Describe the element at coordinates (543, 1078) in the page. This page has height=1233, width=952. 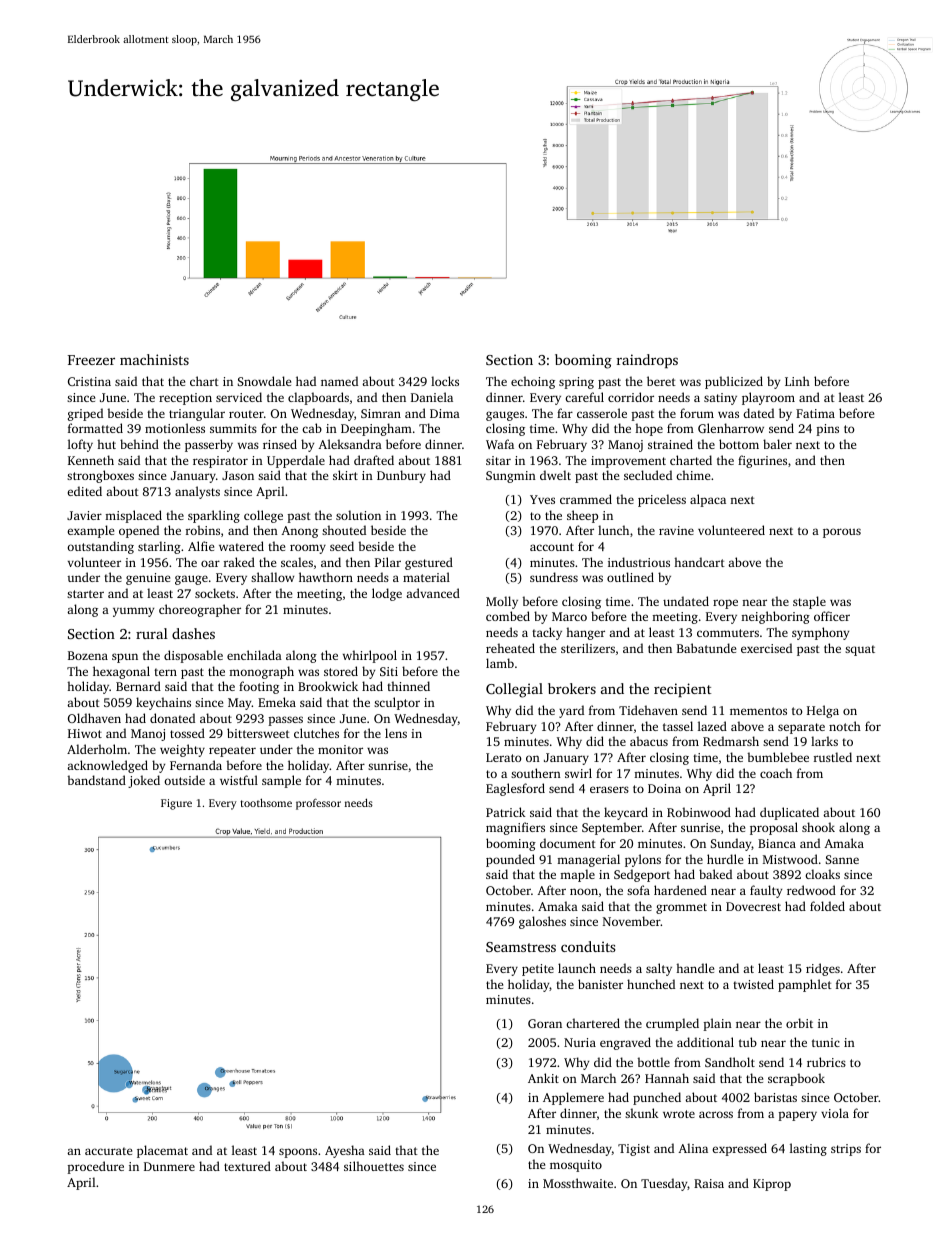
I see `Ankit` at that location.
